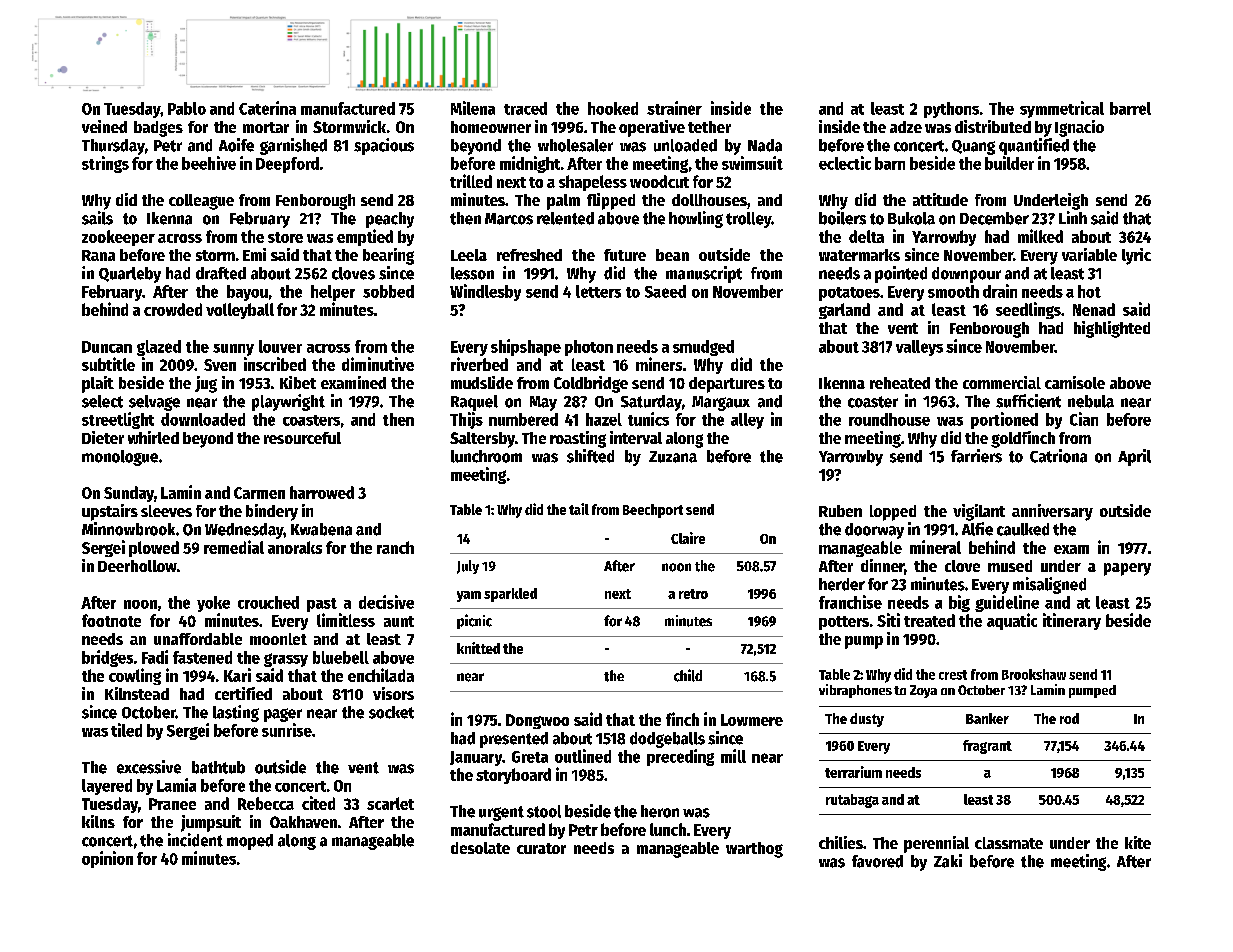 The height and width of the page is (952, 1233). Describe the element at coordinates (579, 509) in the page. I see `tail` at that location.
